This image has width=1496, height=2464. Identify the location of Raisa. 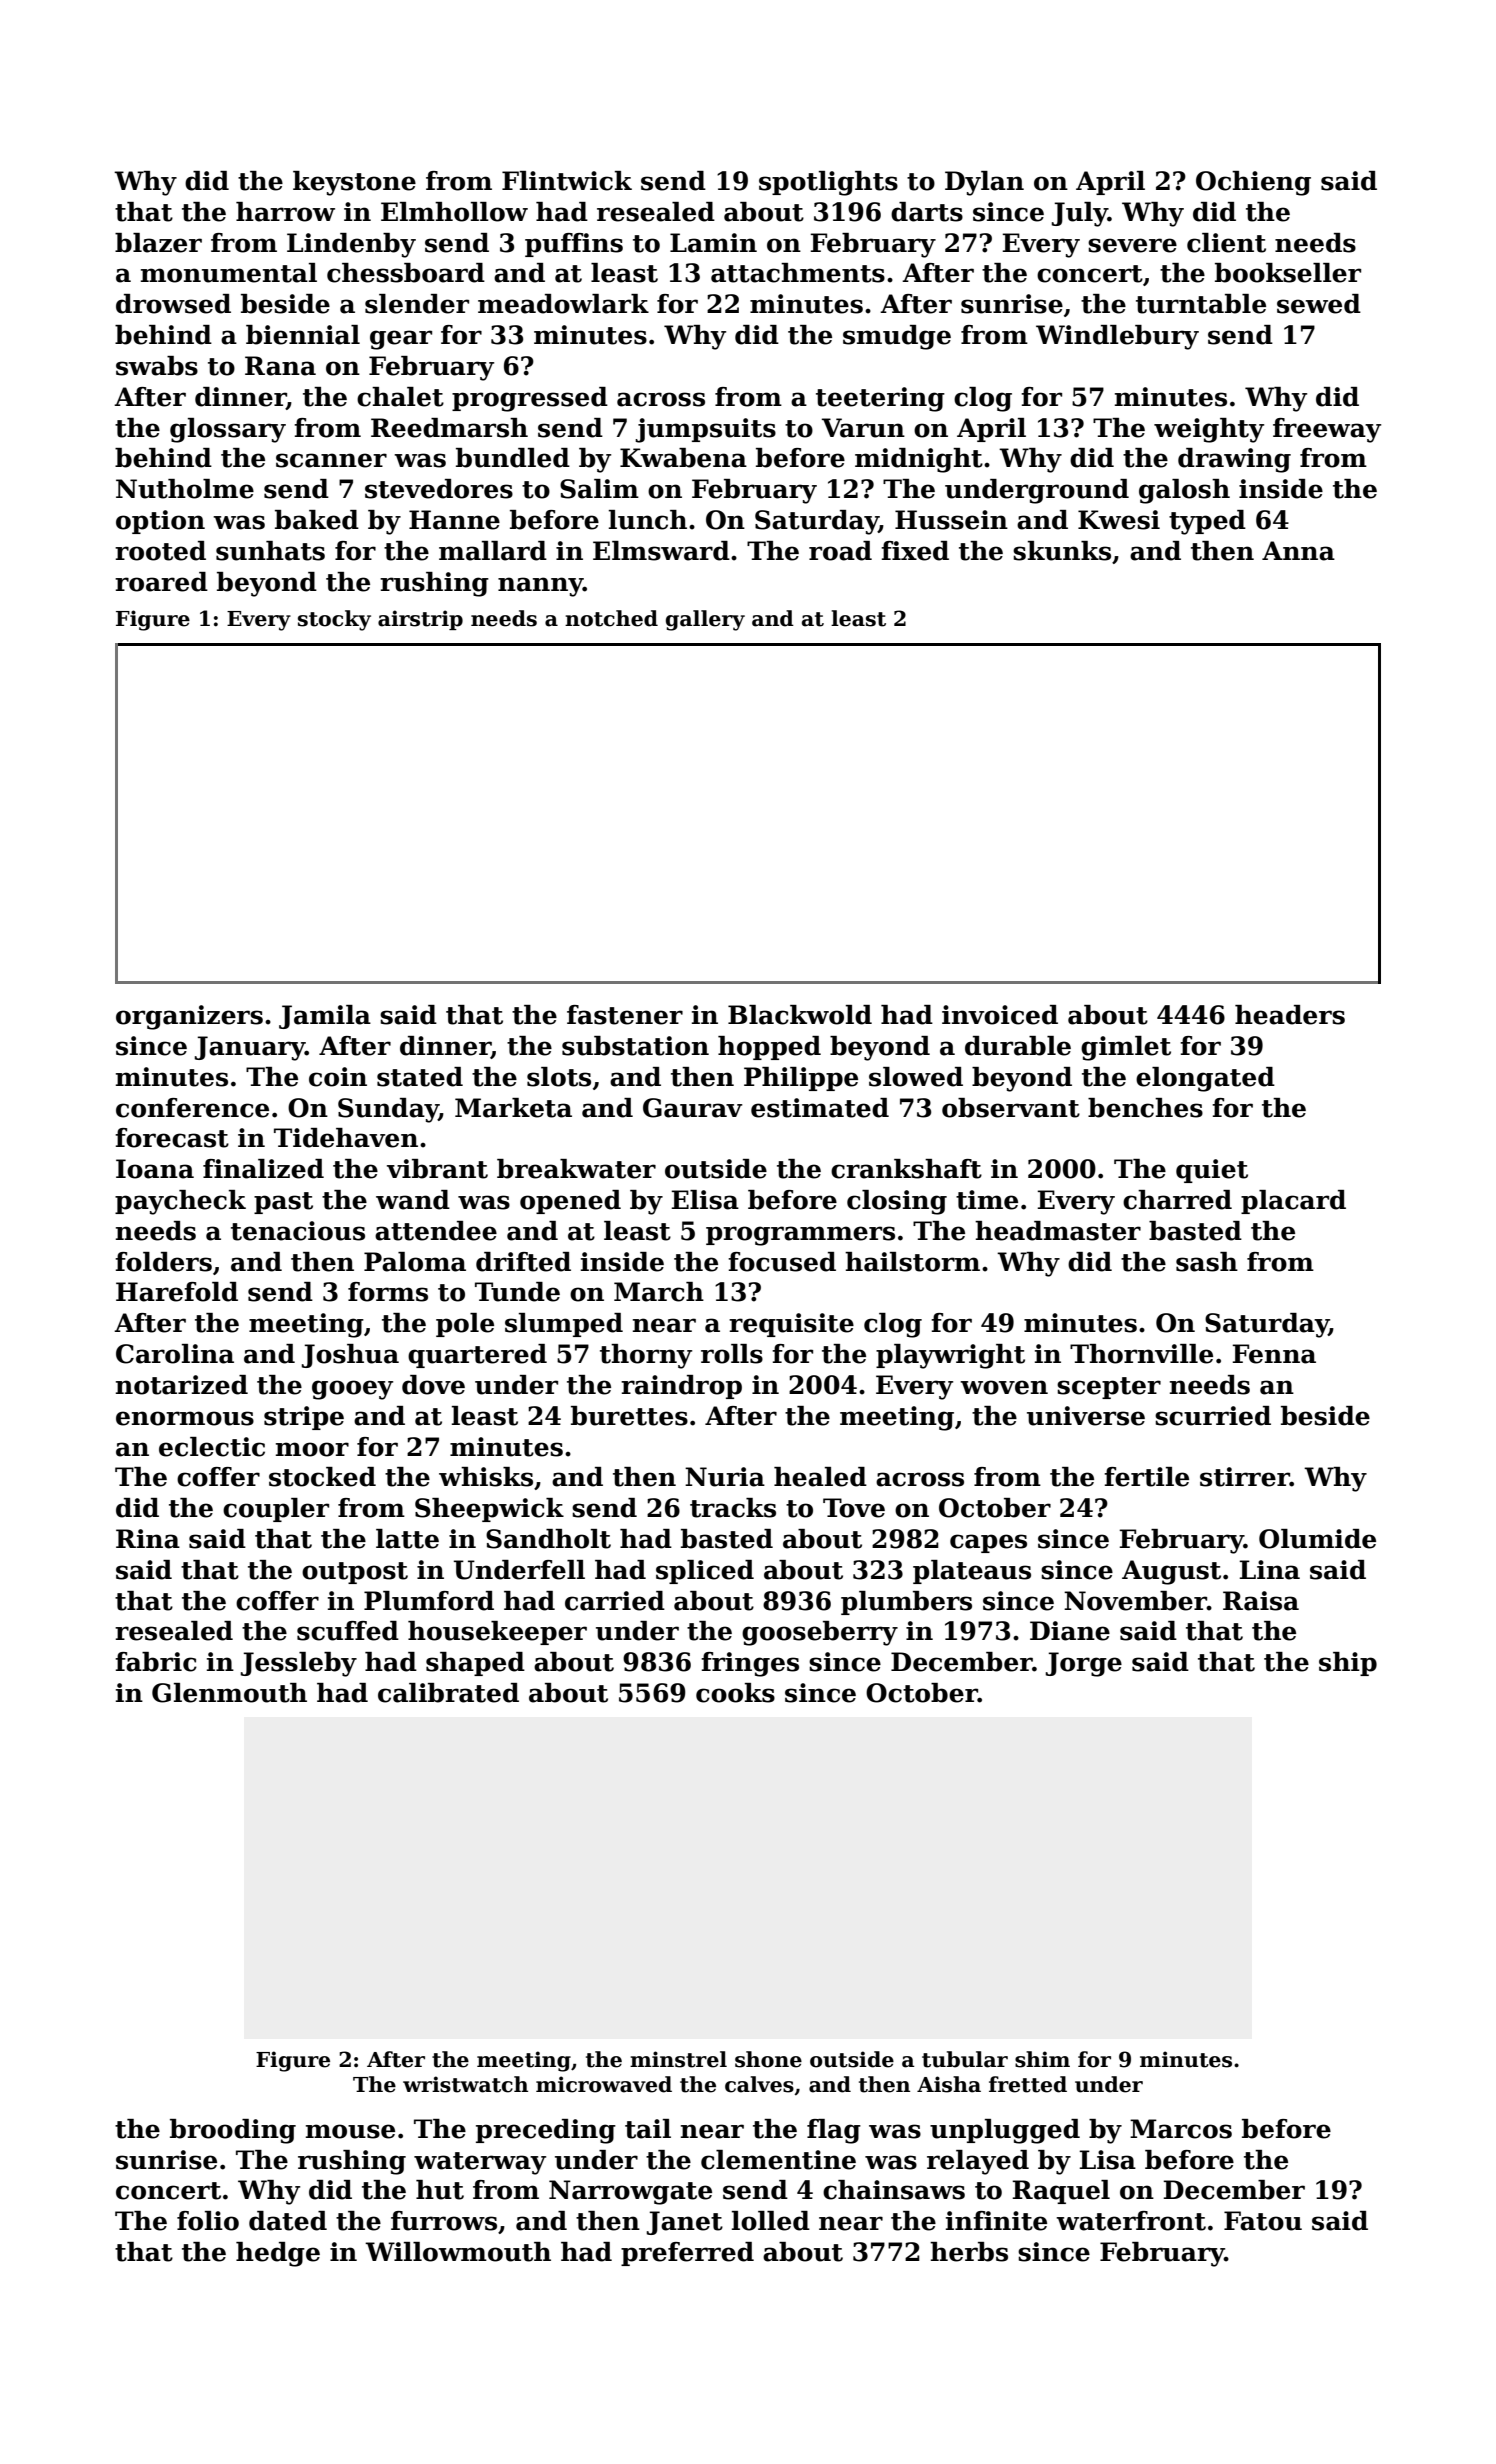
(1261, 1601).
